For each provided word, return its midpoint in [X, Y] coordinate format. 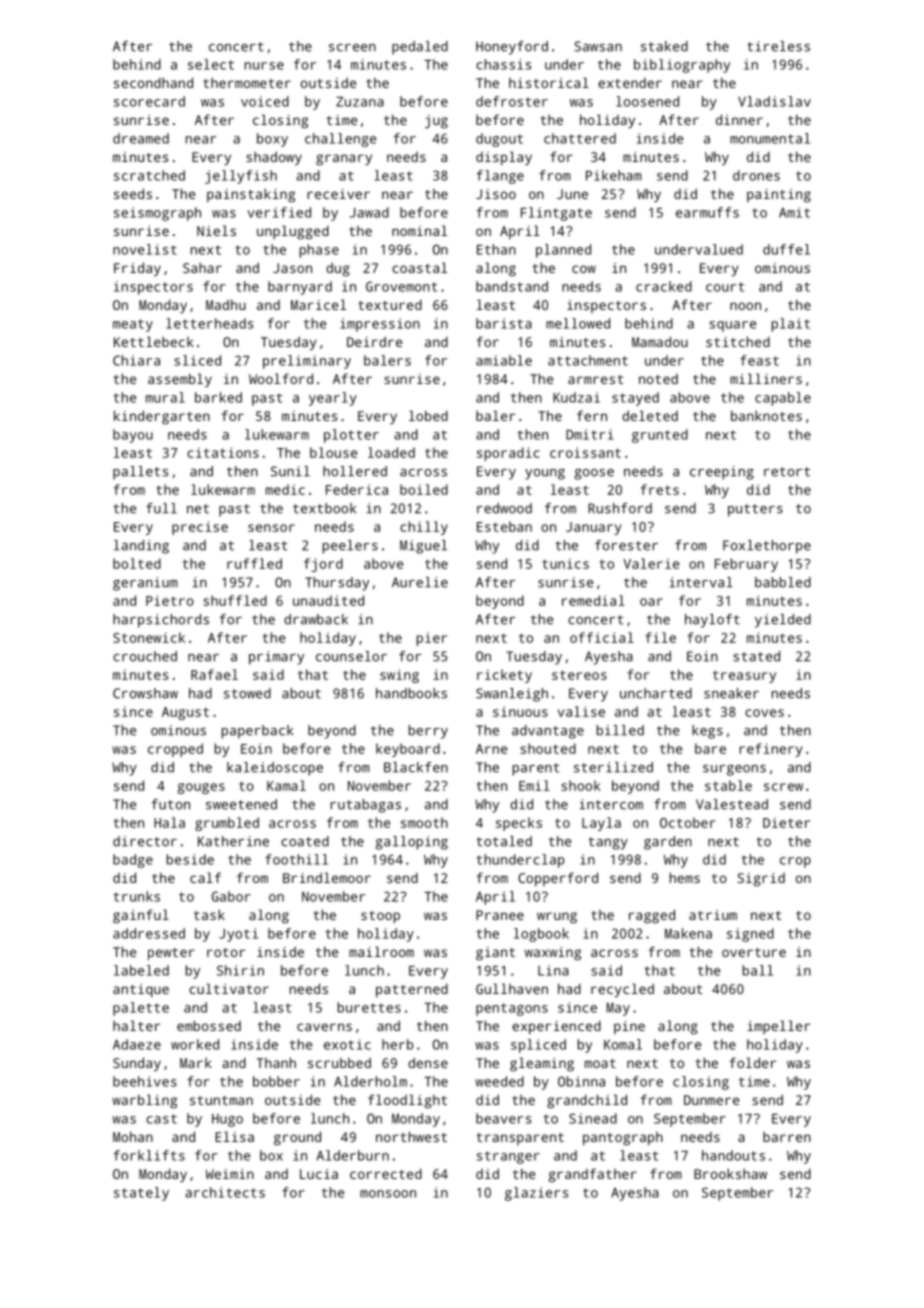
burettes [369, 1007]
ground [297, 1138]
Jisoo [496, 194]
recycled [622, 990]
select [211, 64]
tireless [778, 46]
